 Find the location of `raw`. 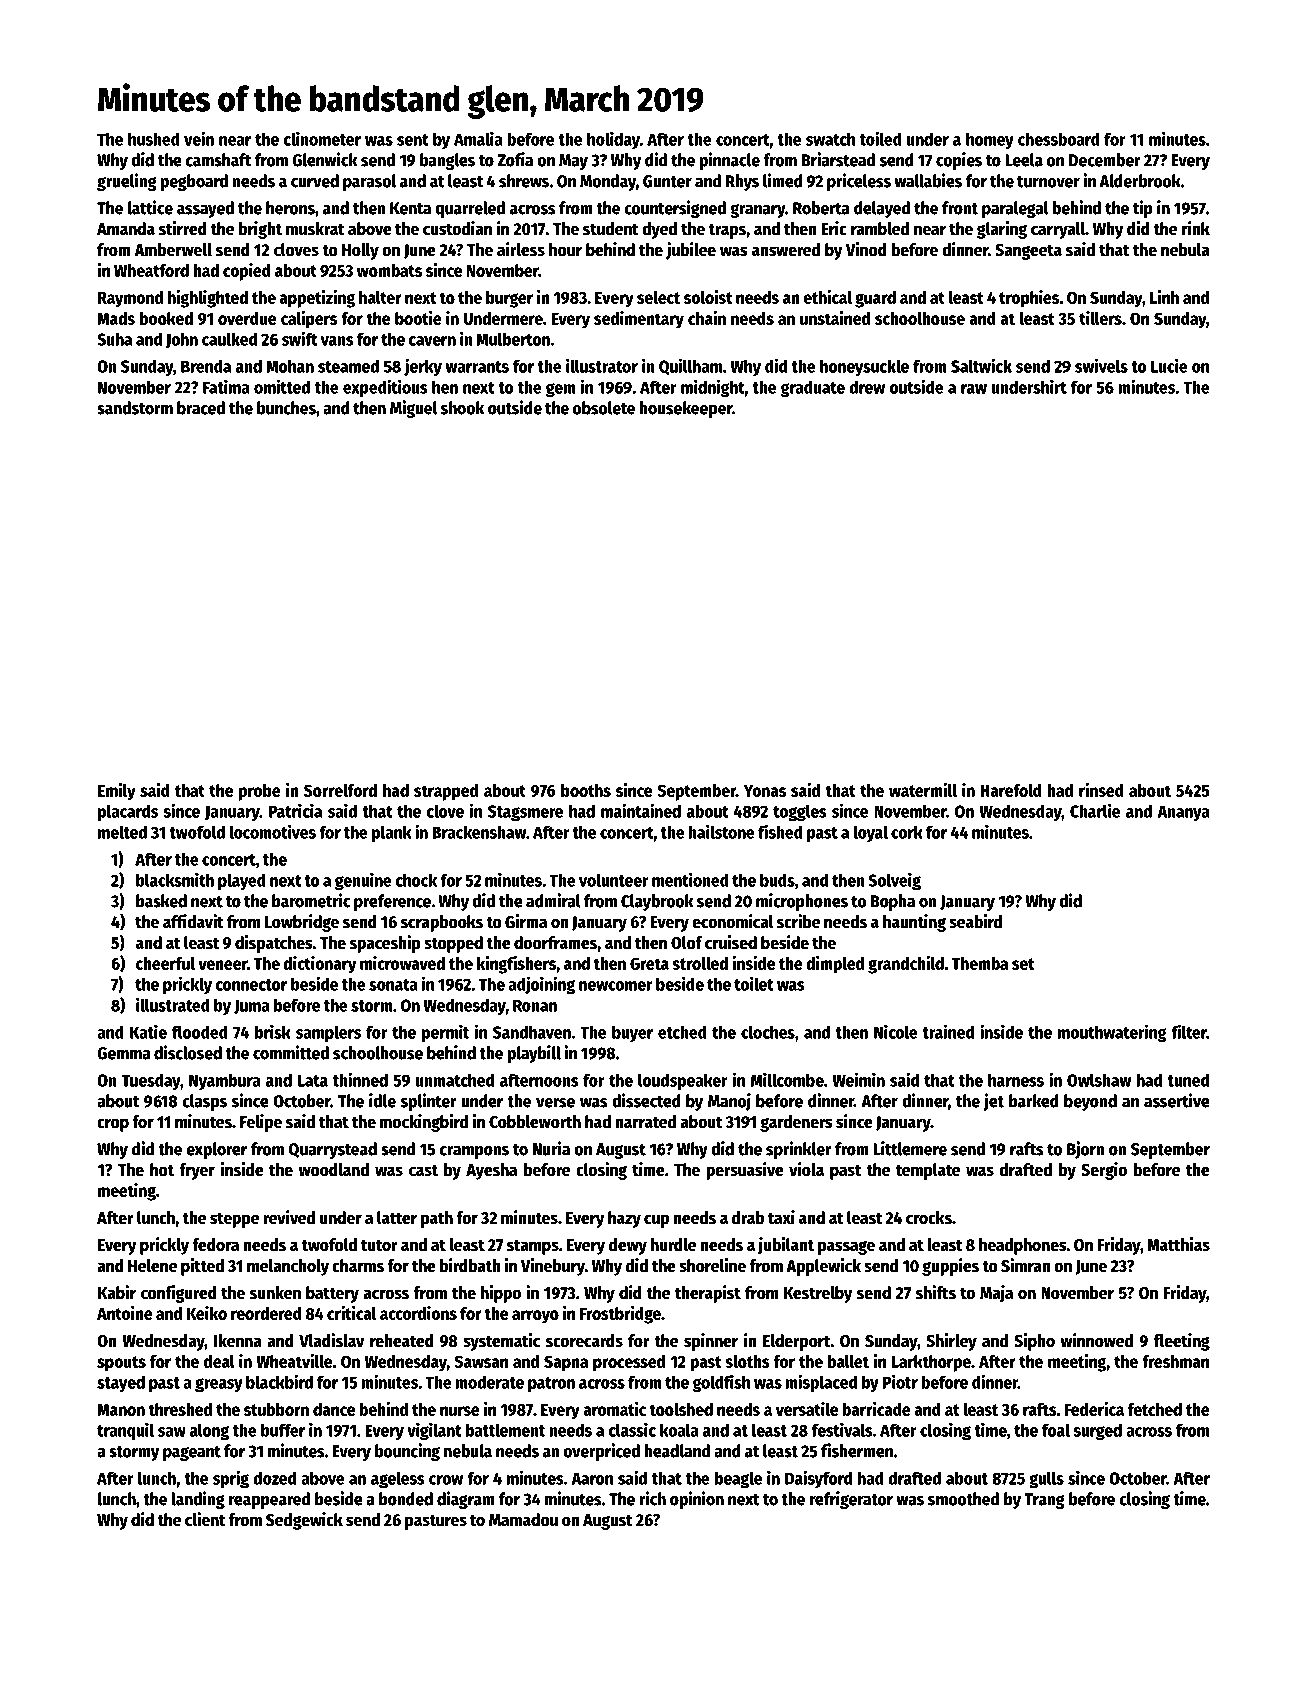

raw is located at coordinates (974, 389).
